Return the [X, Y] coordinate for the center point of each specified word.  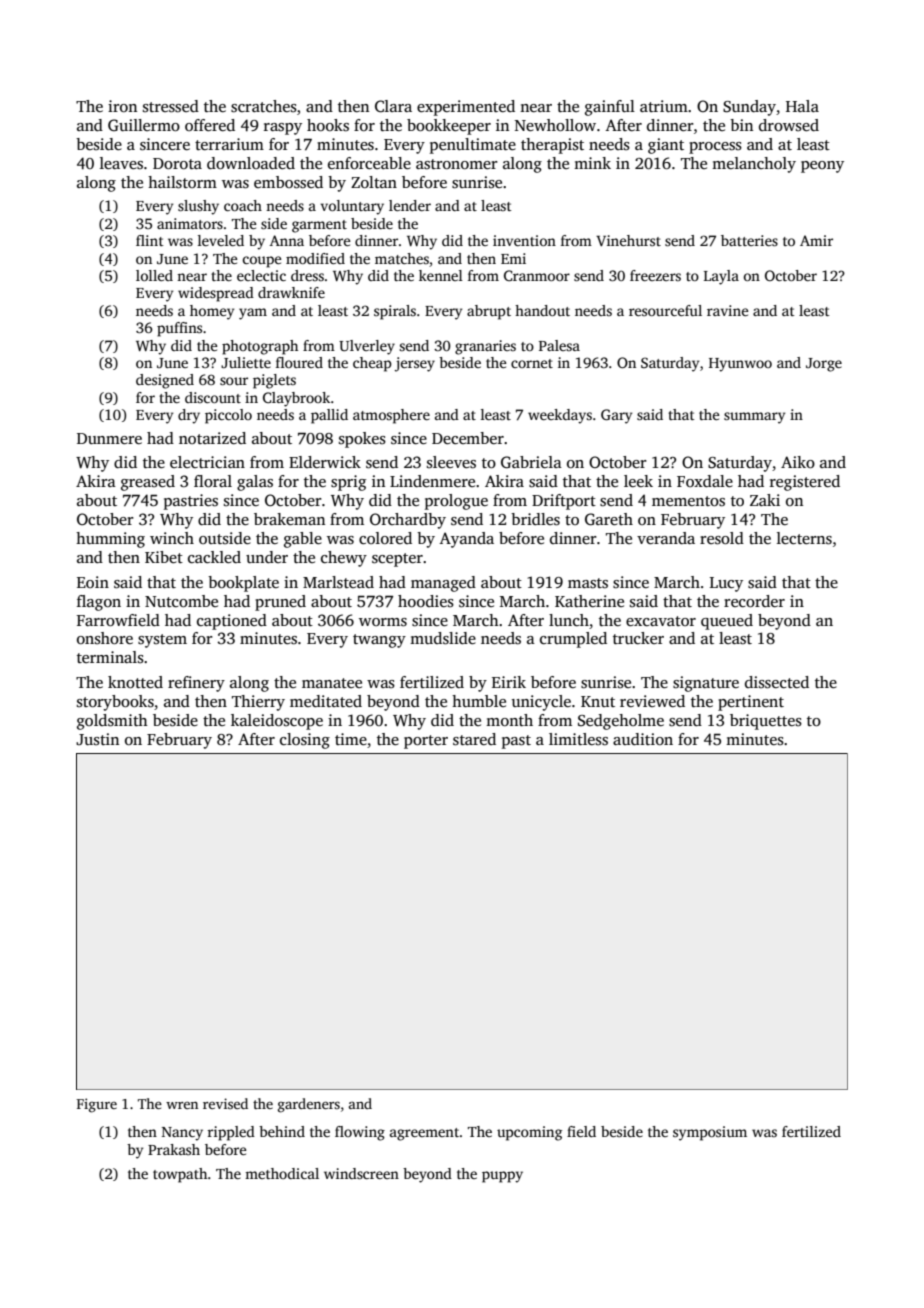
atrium [664, 106]
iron [122, 106]
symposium [710, 1133]
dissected [777, 682]
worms [383, 622]
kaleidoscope [277, 722]
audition [643, 739]
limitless [578, 739]
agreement [424, 1134]
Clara [393, 106]
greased [148, 483]
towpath [180, 1175]
